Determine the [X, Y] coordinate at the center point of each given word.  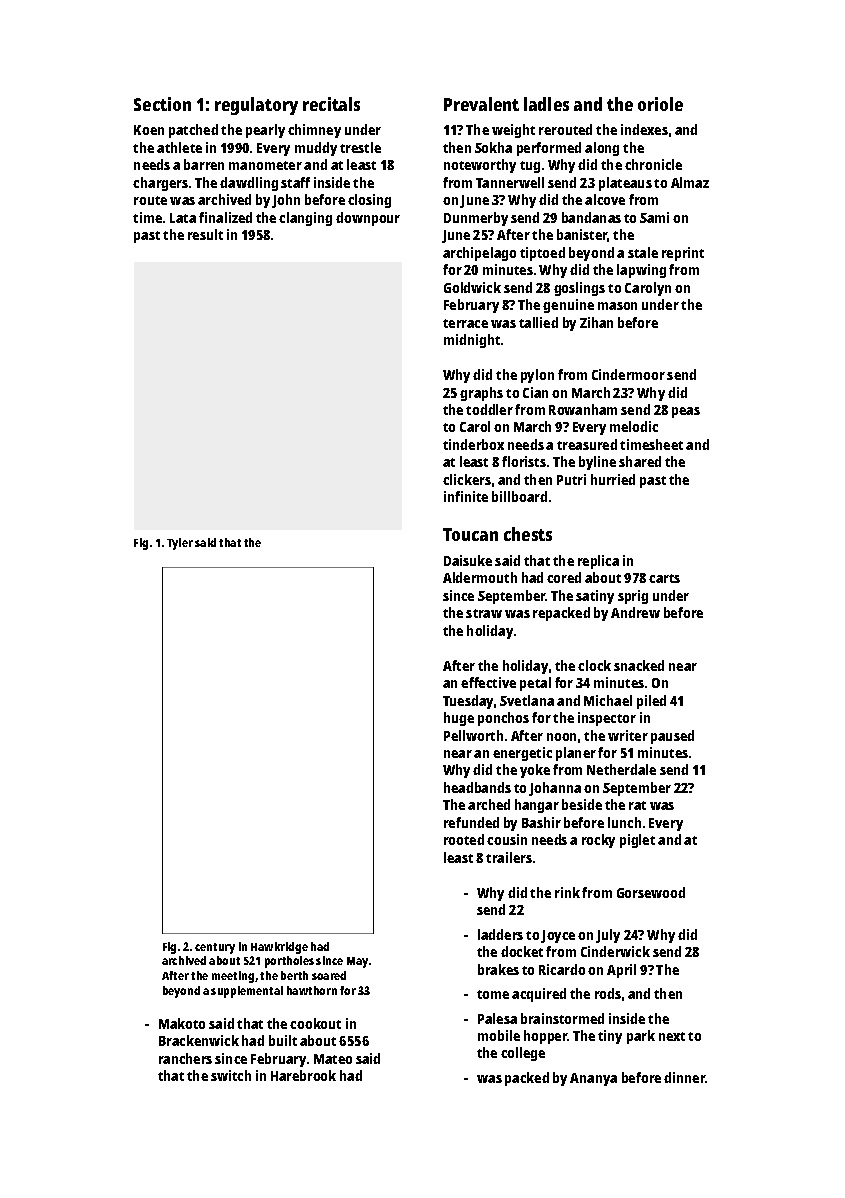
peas [686, 412]
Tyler [180, 544]
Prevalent [481, 104]
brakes [498, 969]
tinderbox [473, 444]
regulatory [256, 106]
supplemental [247, 992]
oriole [660, 104]
